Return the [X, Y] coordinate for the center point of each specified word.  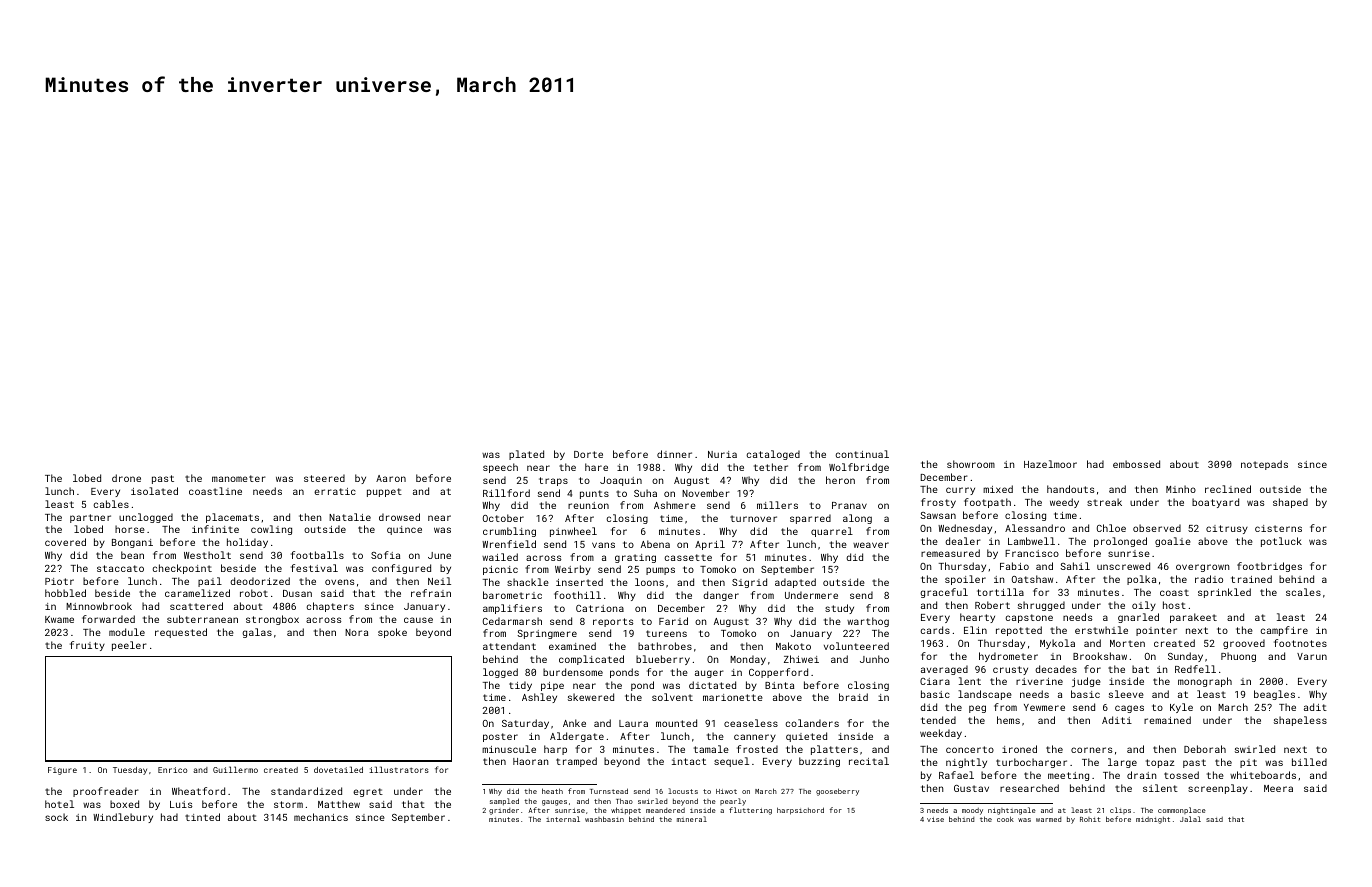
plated [526, 455]
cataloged [773, 455]
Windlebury [123, 818]
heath [552, 791]
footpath [987, 503]
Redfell [1195, 669]
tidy [520, 686]
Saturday [525, 724]
